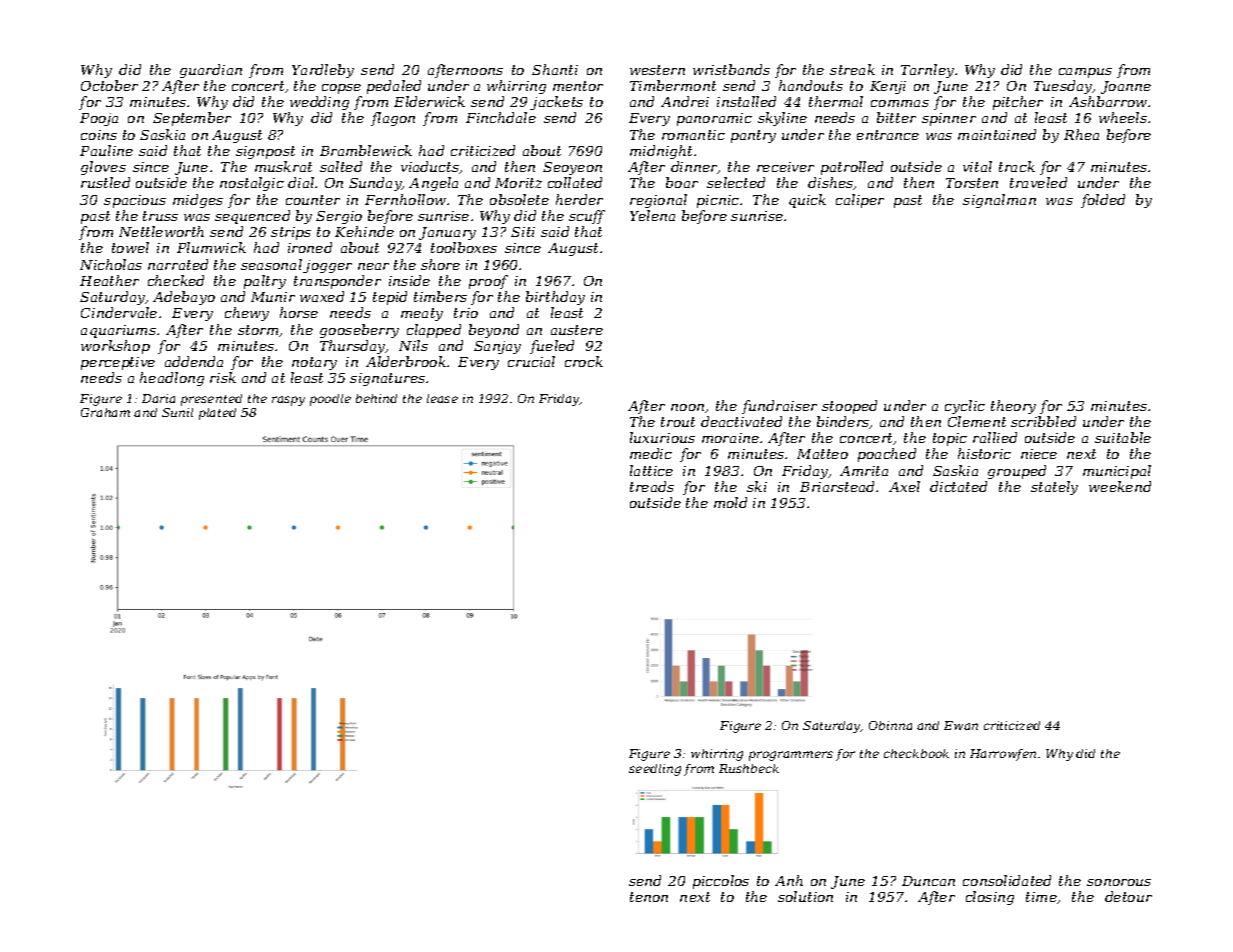 The image size is (1233, 952). What do you see at coordinates (494, 331) in the image?
I see `beyond` at bounding box center [494, 331].
